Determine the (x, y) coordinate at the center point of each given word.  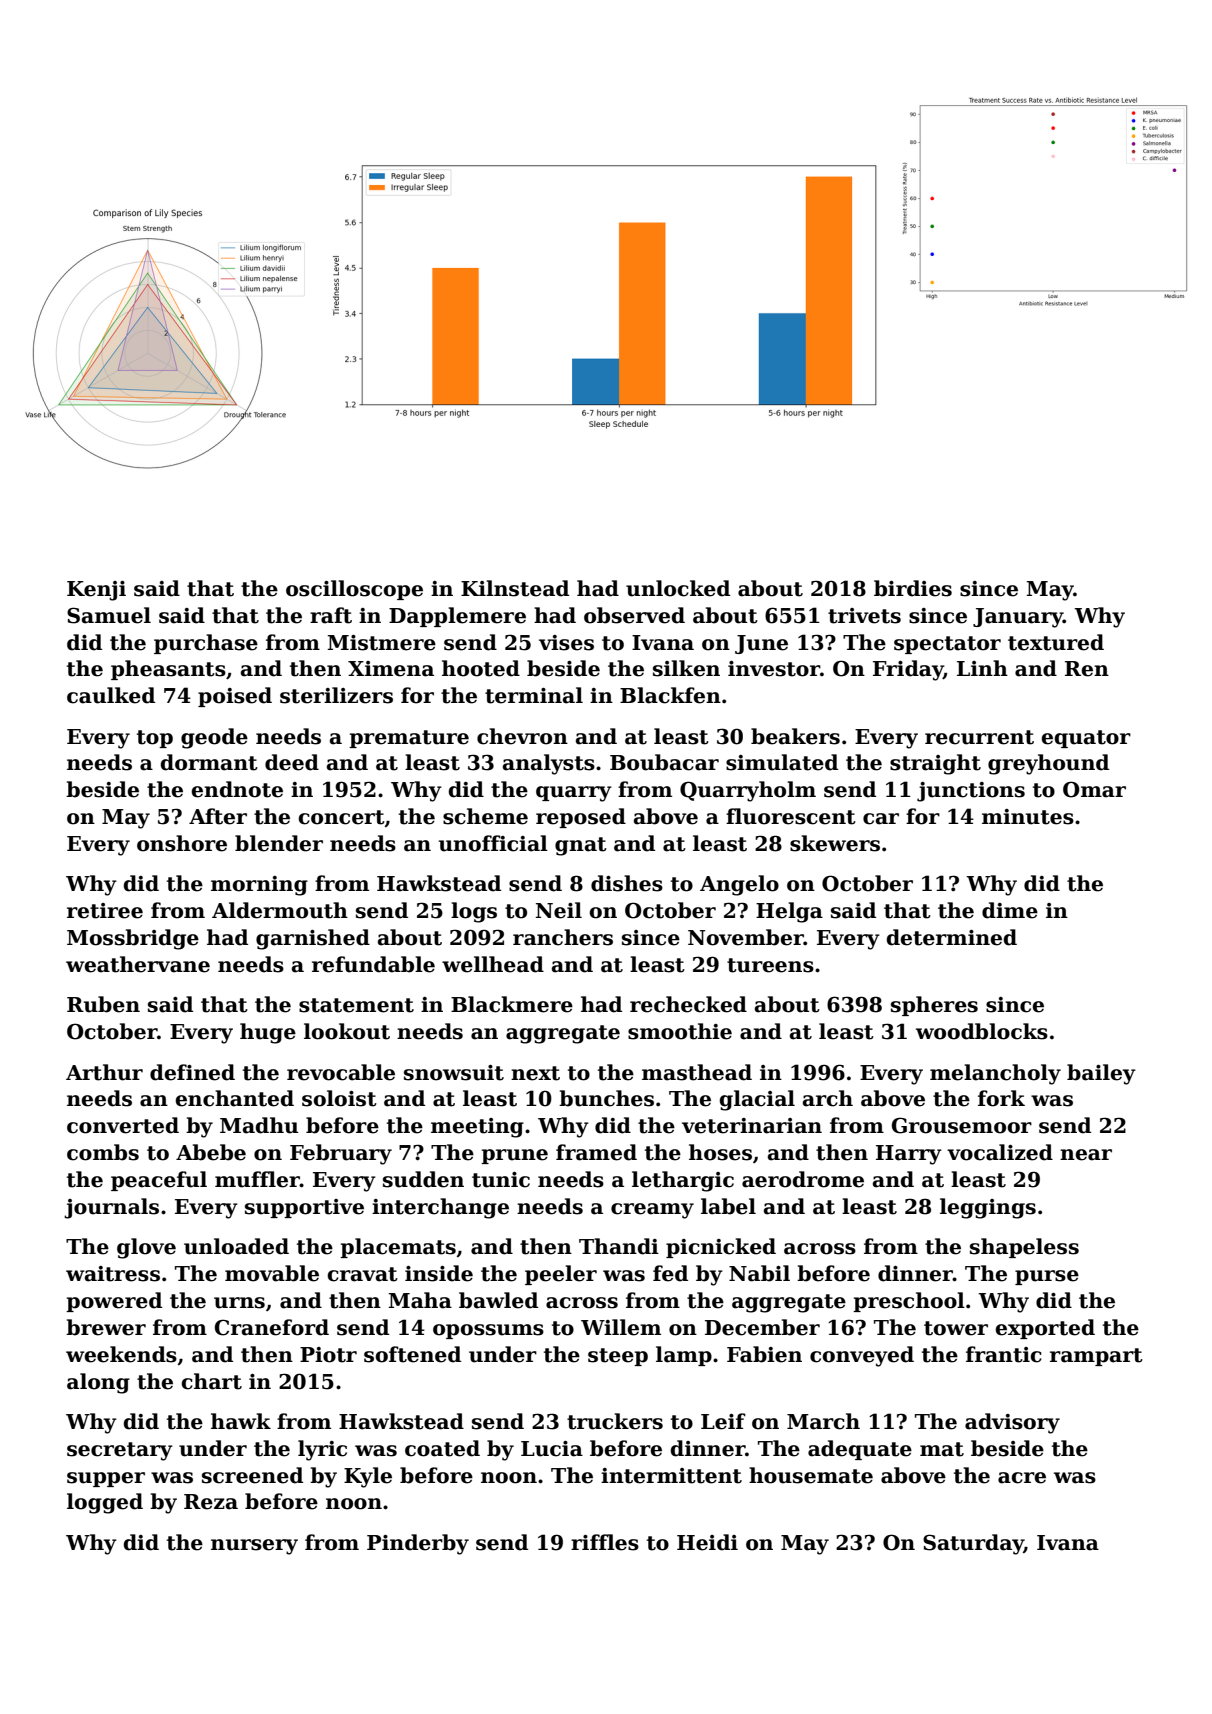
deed (292, 762)
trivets (864, 616)
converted (123, 1125)
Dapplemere (457, 617)
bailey (1101, 1074)
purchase (206, 644)
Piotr (328, 1355)
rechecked (688, 1004)
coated (442, 1448)
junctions (971, 792)
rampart (1096, 1357)
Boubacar (664, 762)
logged (105, 1503)
